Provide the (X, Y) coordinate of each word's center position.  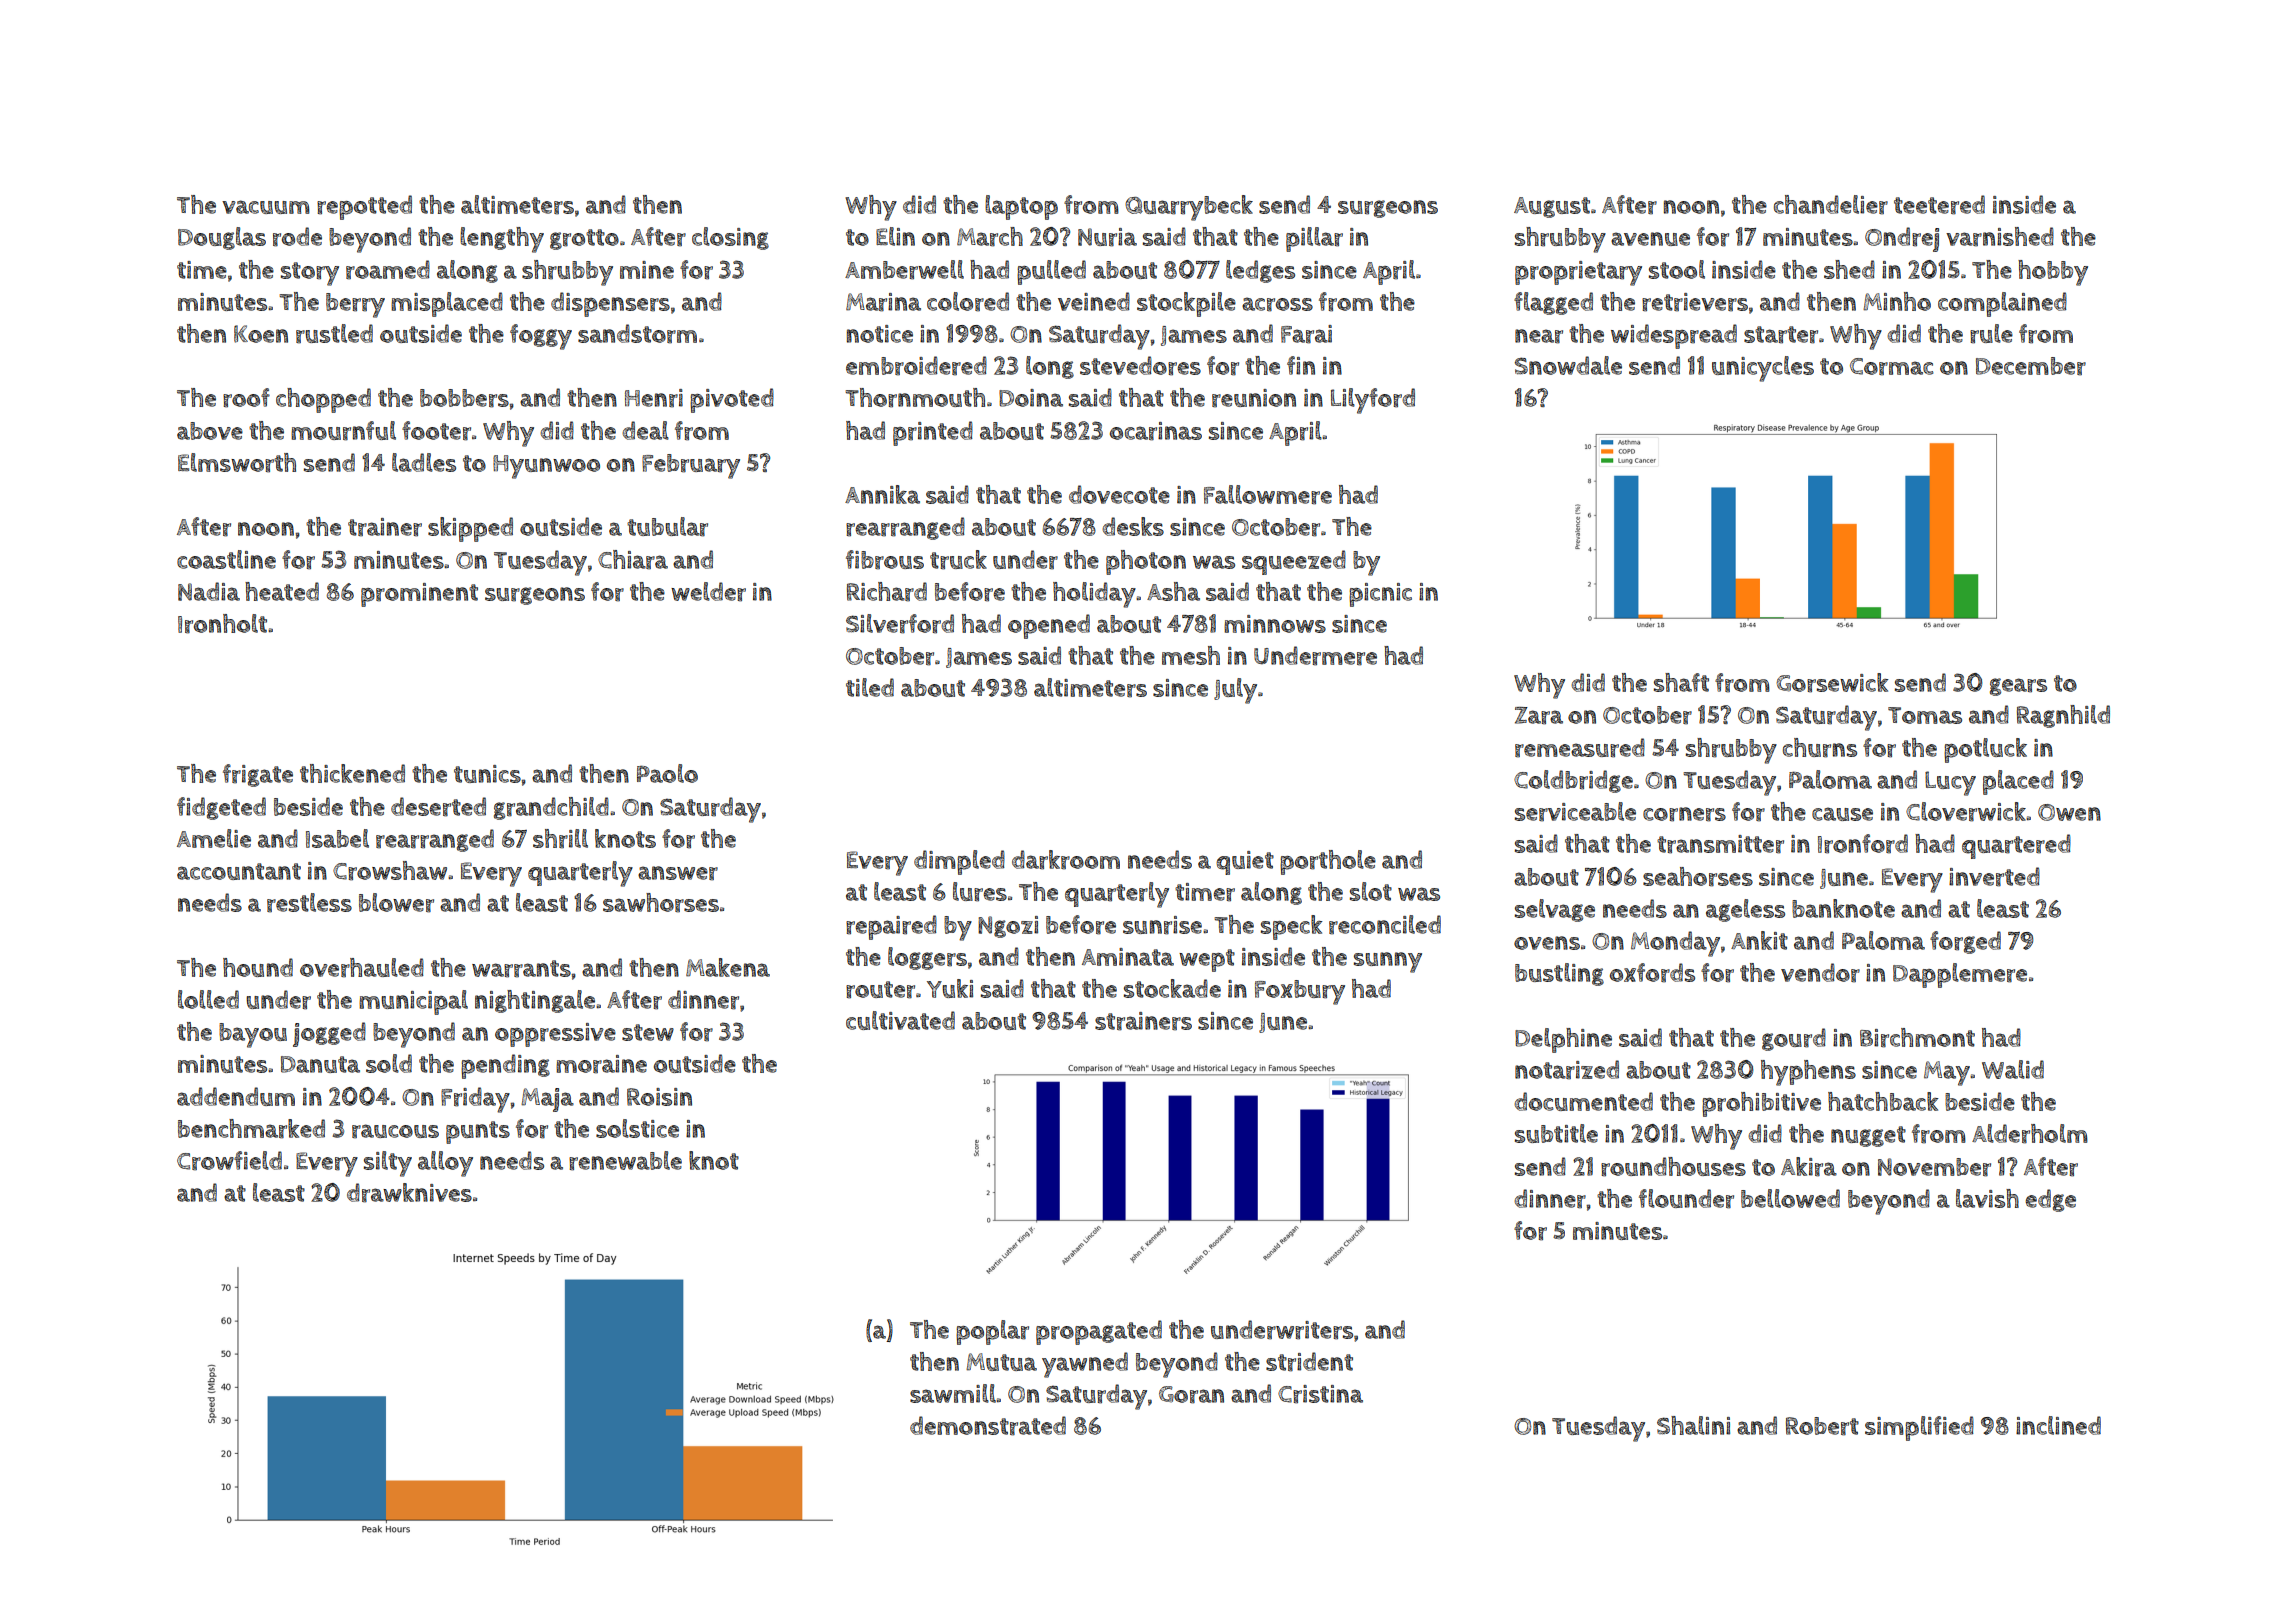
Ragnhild (2063, 716)
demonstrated (988, 1426)
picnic (1380, 595)
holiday (1094, 595)
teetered (1939, 205)
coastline (226, 559)
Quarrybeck (1189, 208)
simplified (1919, 1428)
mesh (1191, 655)
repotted (364, 207)
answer (678, 873)
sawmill (953, 1393)
